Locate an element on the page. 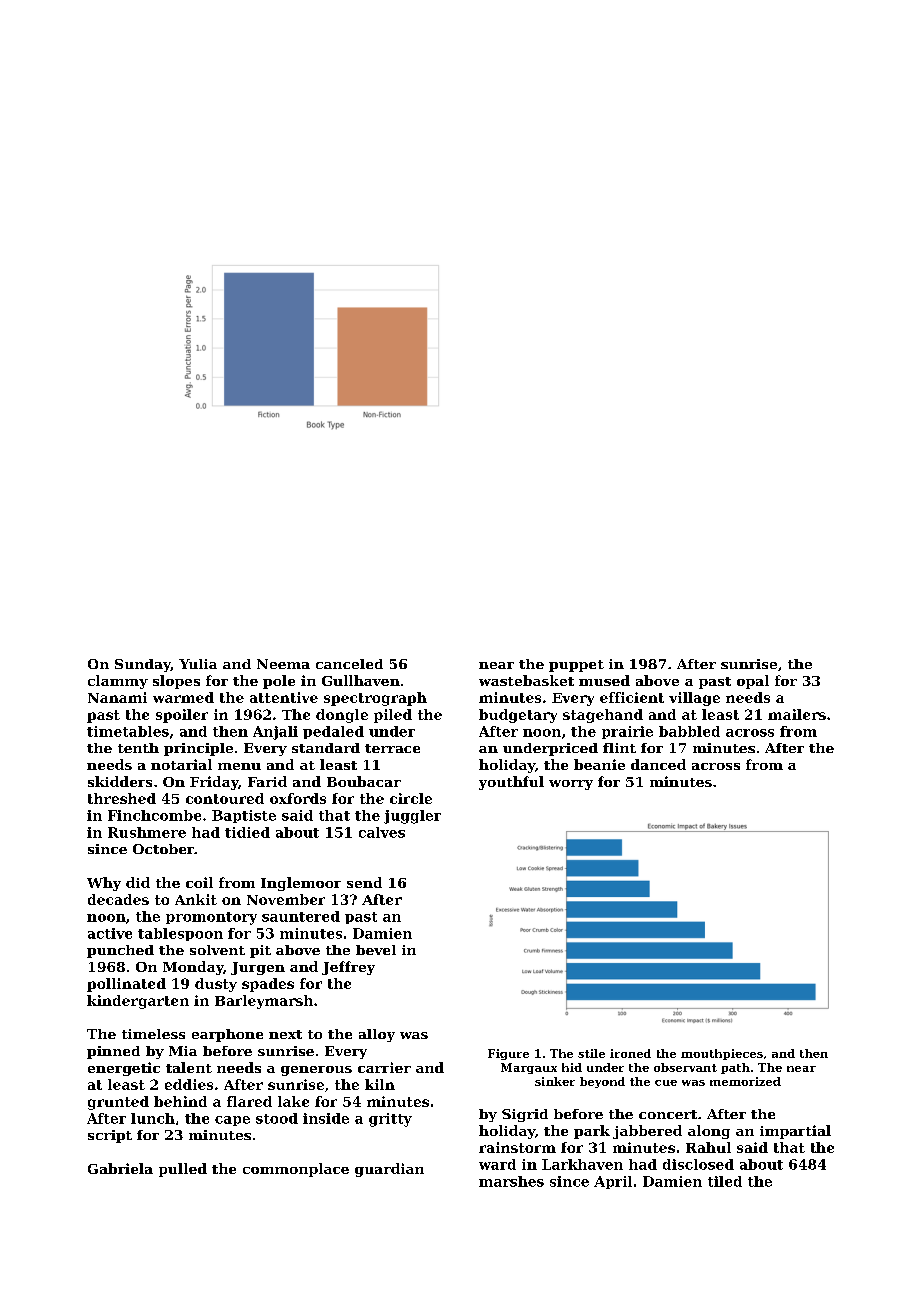 Image resolution: width=924 pixels, height=1314 pixels. danced is located at coordinates (658, 764).
